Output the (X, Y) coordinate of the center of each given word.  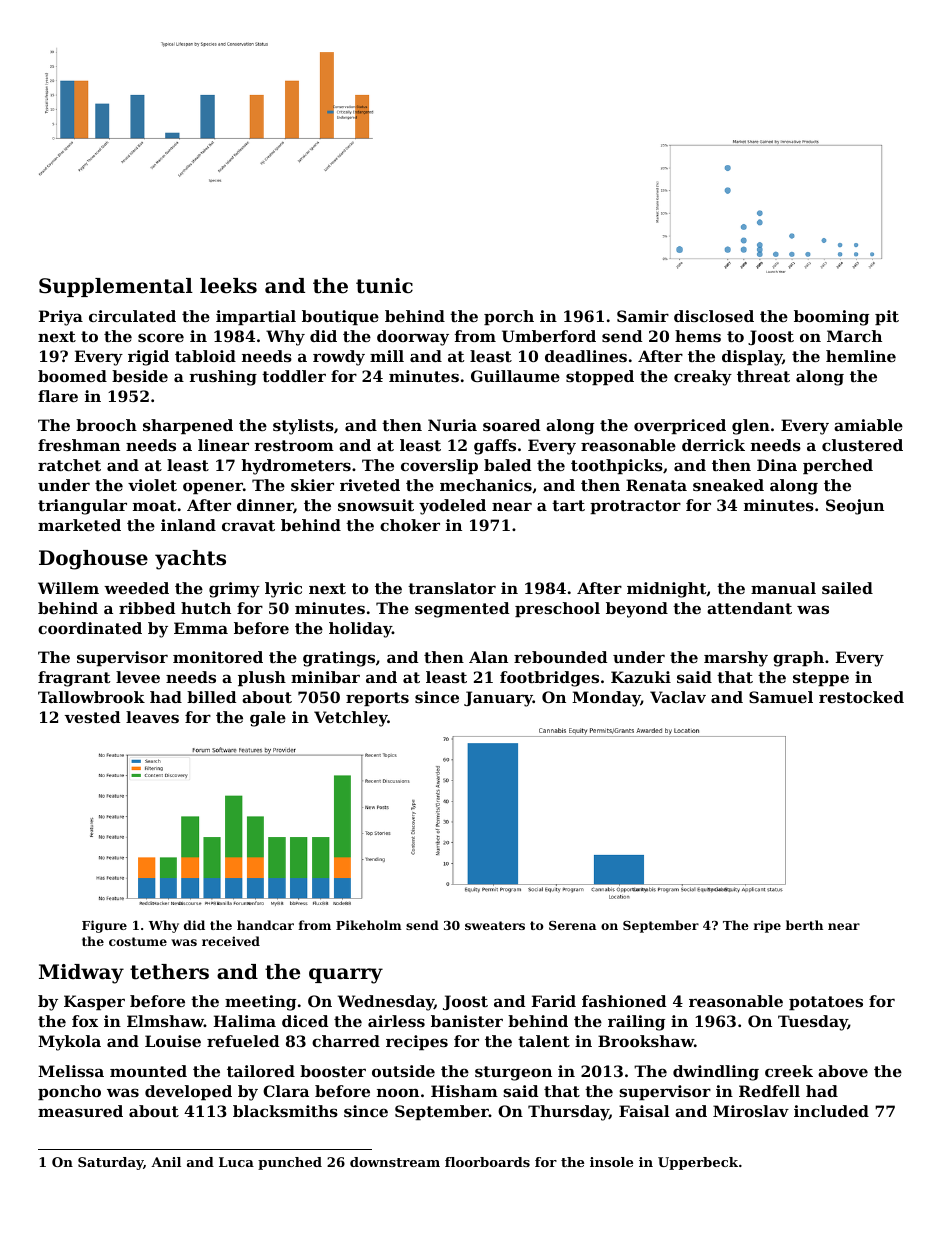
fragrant (74, 679)
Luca (236, 1162)
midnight (667, 590)
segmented (462, 610)
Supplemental (116, 287)
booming (831, 318)
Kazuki (641, 677)
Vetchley (351, 719)
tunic (384, 286)
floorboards (487, 1162)
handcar (265, 925)
